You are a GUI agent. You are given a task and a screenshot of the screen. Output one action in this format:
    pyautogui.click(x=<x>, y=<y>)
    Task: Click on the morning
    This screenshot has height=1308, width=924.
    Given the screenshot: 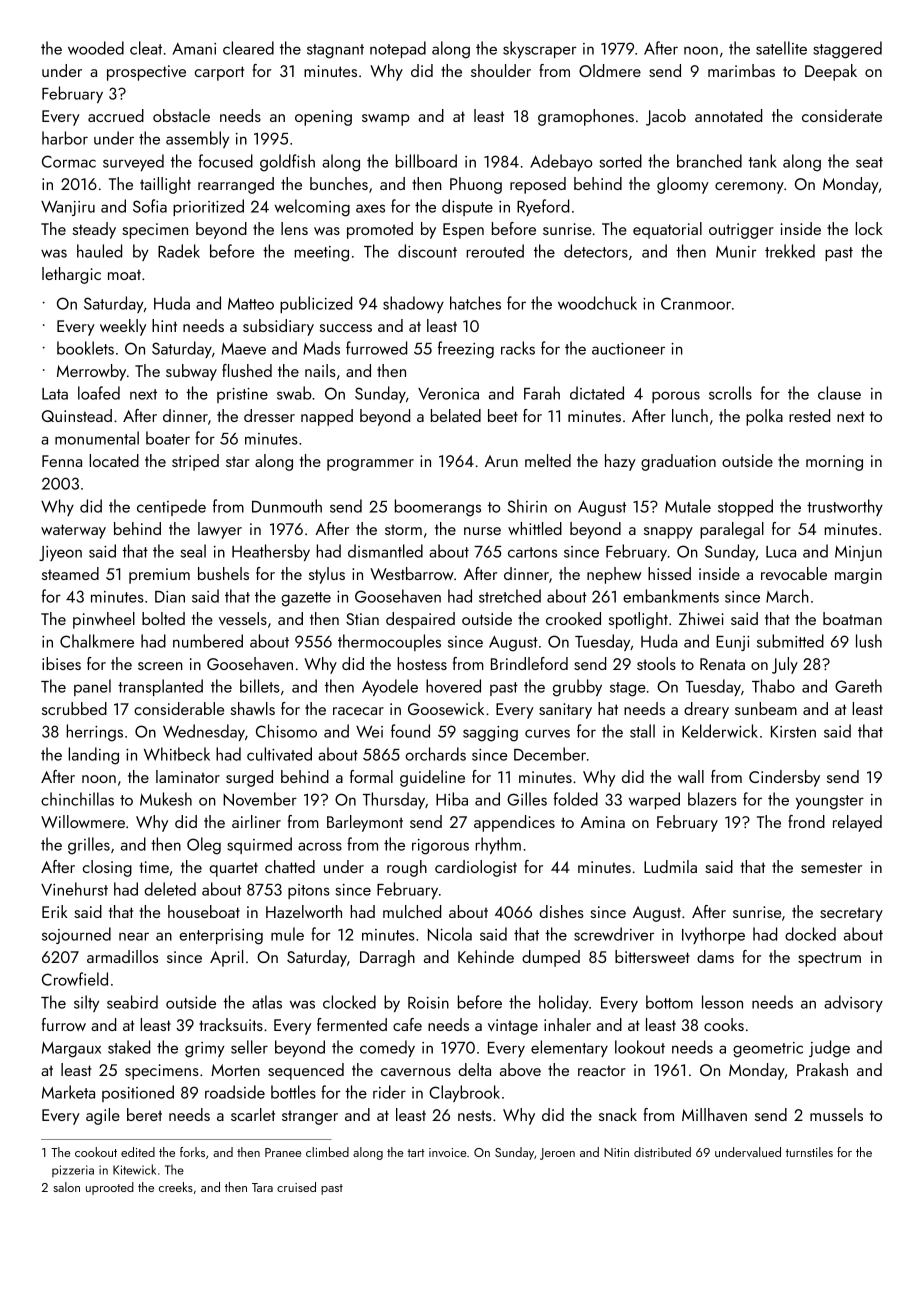 What is the action you would take?
    pyautogui.click(x=834, y=463)
